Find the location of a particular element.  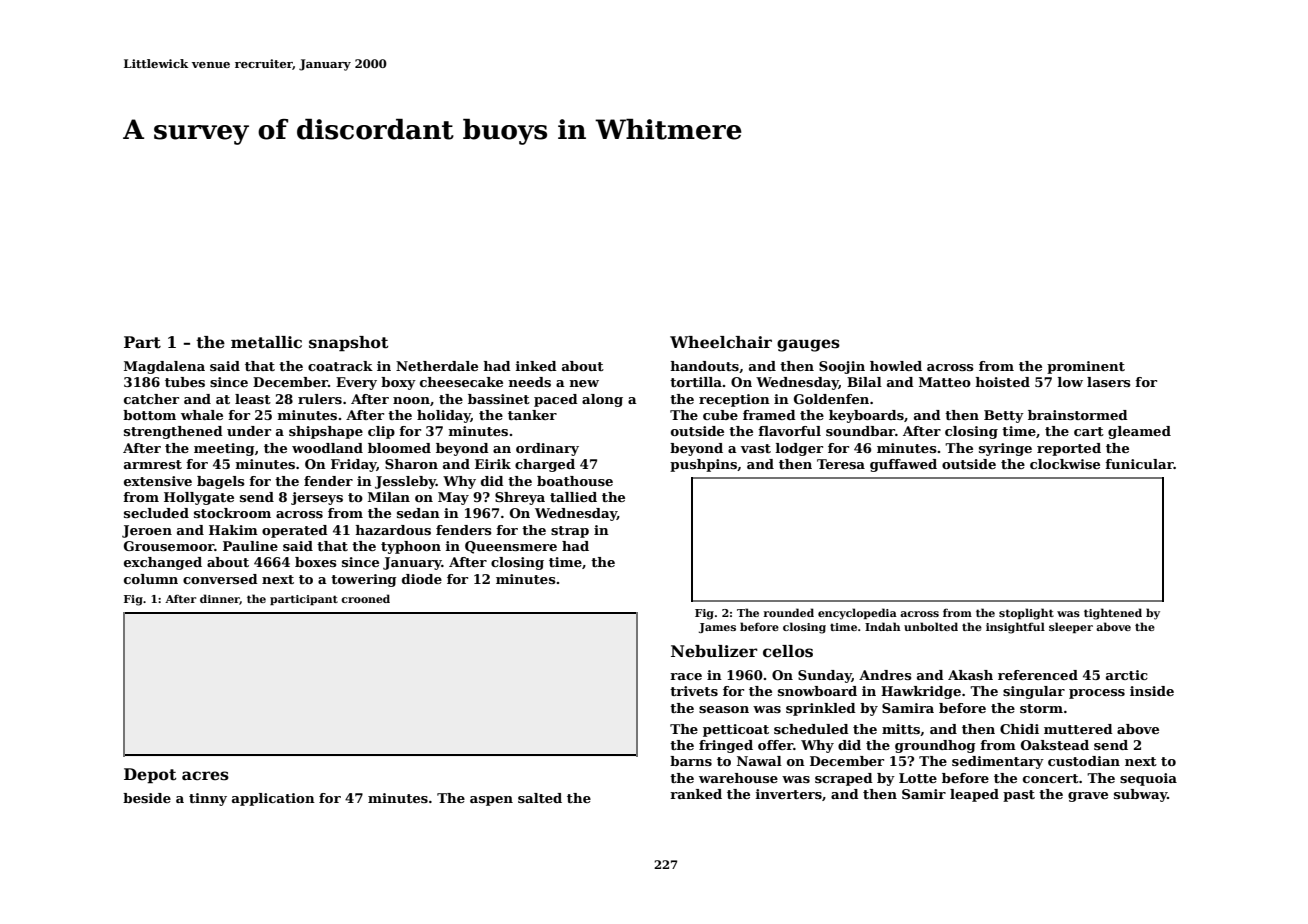

snapshot is located at coordinates (348, 344).
